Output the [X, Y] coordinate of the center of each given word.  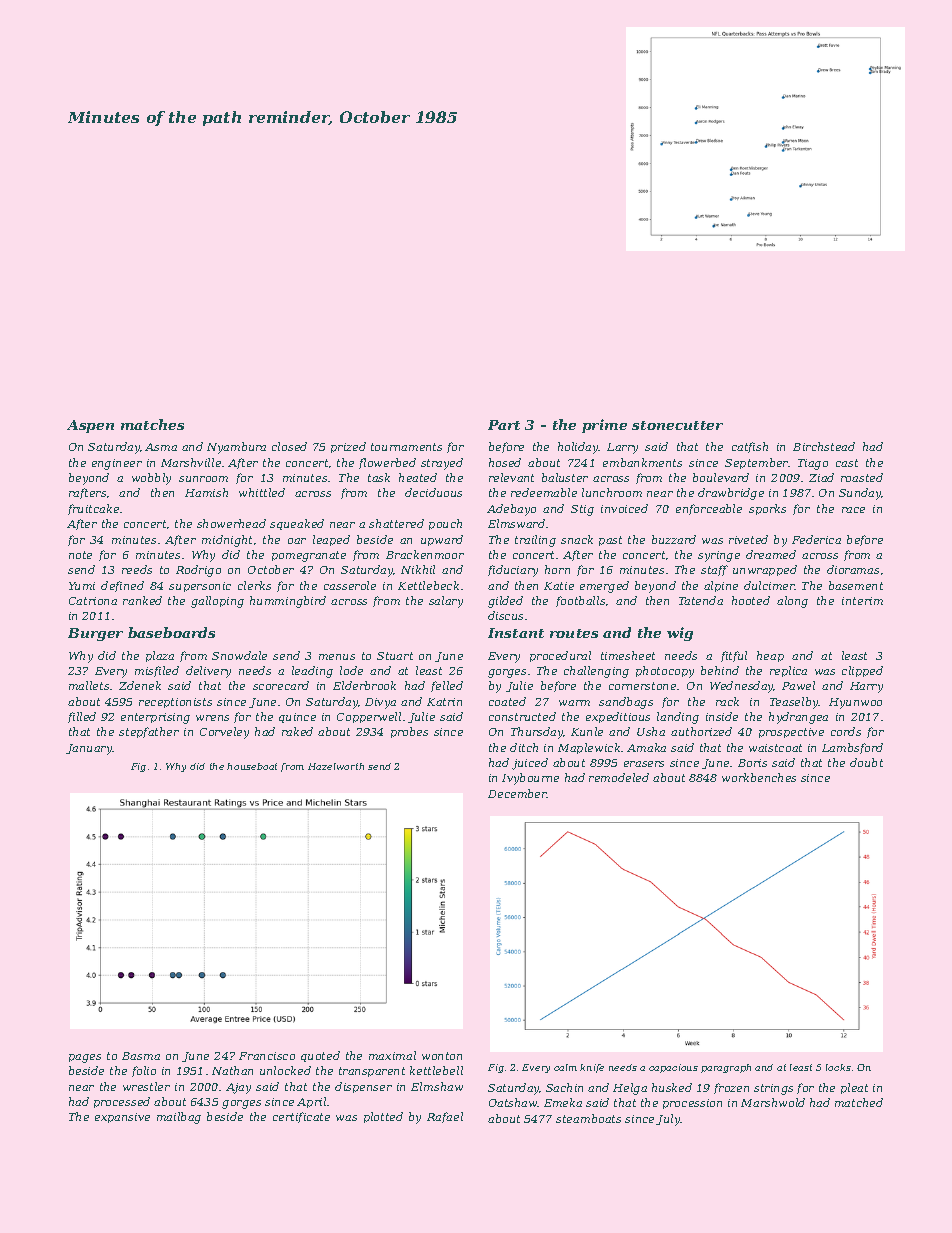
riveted [748, 539]
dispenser [363, 1087]
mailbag [179, 1118]
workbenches [759, 777]
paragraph [726, 1068]
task [379, 477]
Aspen [90, 426]
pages [85, 1058]
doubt [866, 762]
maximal [392, 1055]
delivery [208, 672]
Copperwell [369, 717]
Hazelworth [336, 766]
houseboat [252, 766]
